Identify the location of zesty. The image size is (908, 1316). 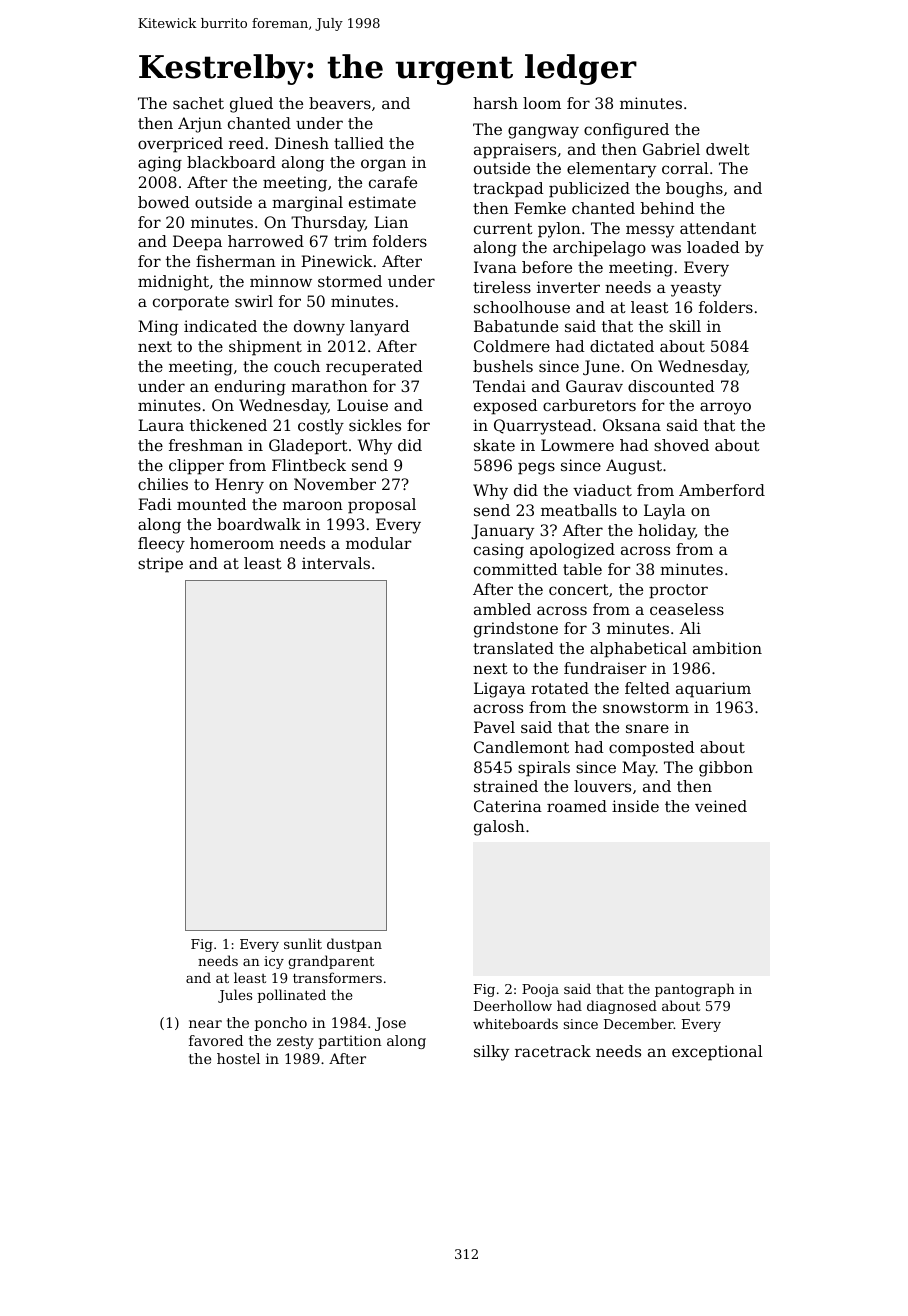
(295, 1042).
